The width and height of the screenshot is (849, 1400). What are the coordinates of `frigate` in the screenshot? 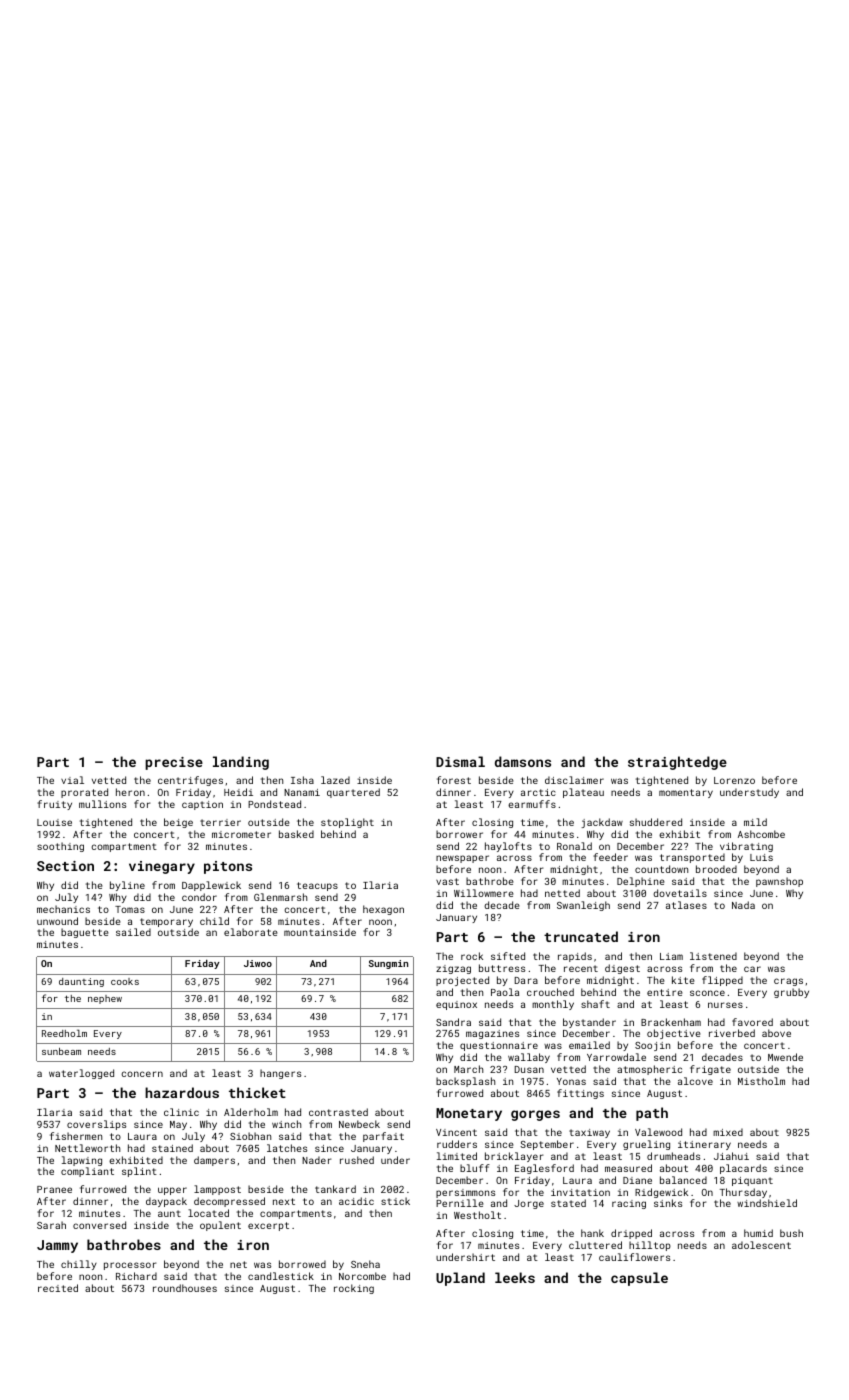 It's located at (710, 1070).
